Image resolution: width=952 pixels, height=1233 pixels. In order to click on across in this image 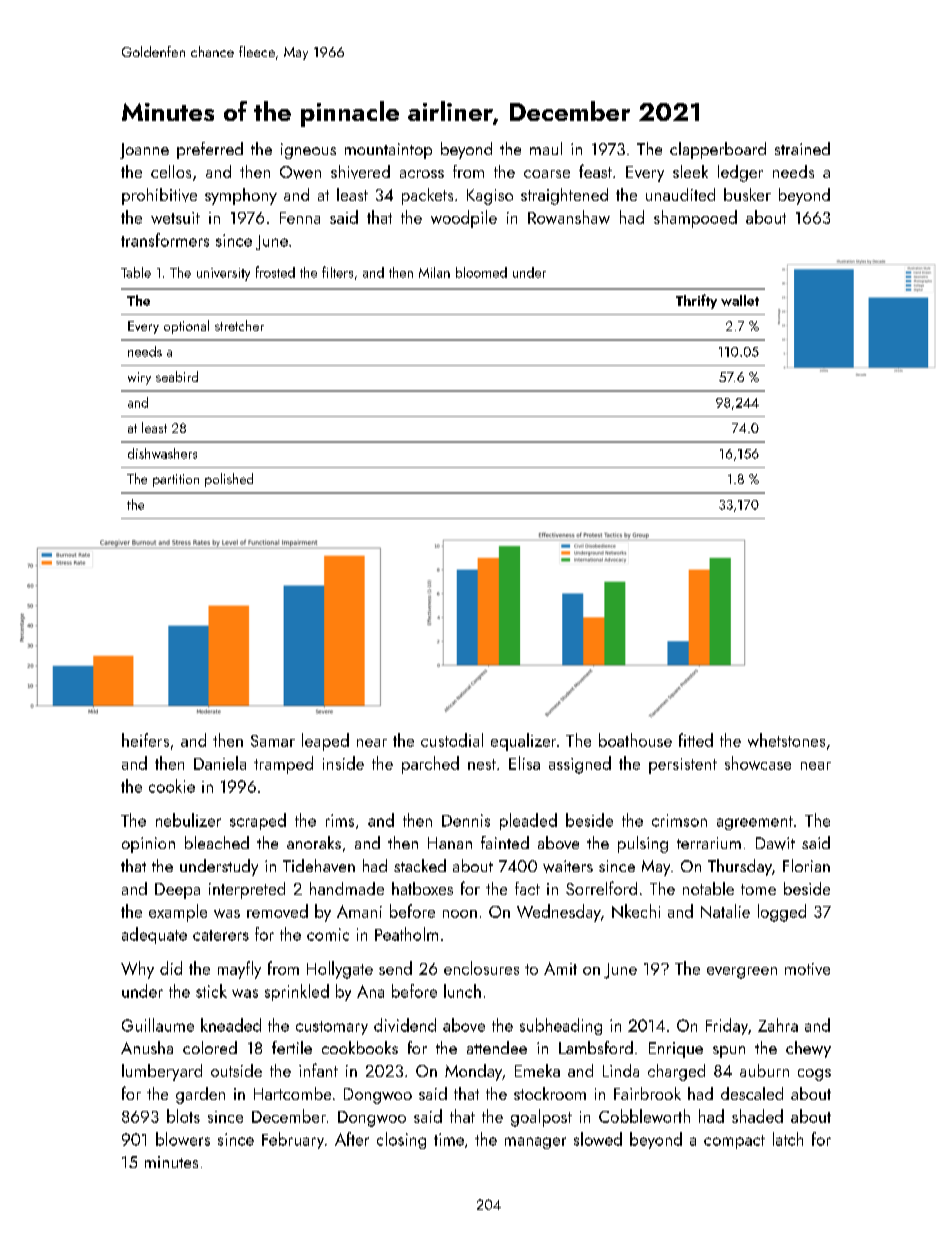, I will do `click(422, 174)`.
